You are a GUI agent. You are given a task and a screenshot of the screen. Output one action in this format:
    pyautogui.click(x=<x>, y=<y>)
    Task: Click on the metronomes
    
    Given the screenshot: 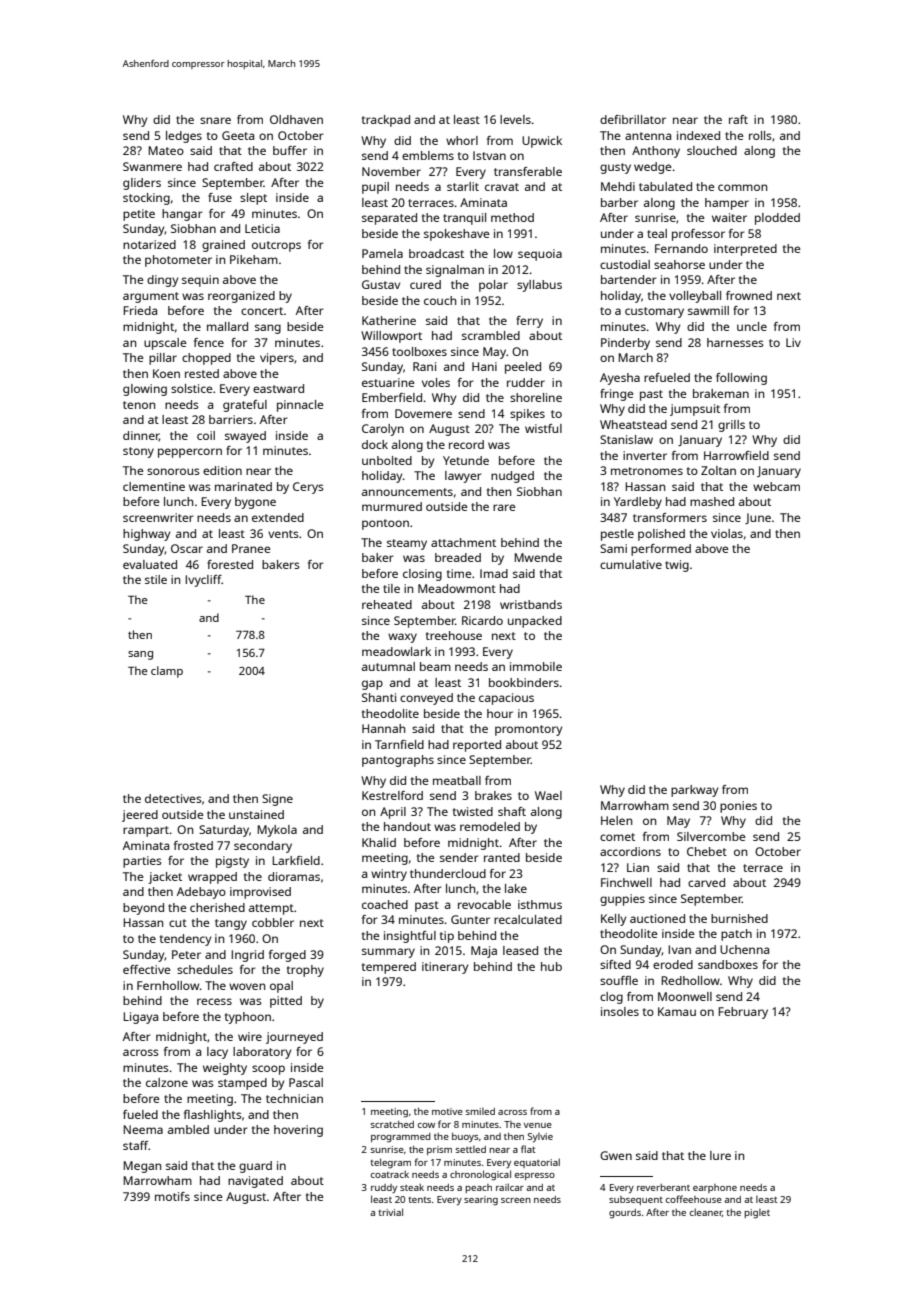 What is the action you would take?
    pyautogui.click(x=647, y=471)
